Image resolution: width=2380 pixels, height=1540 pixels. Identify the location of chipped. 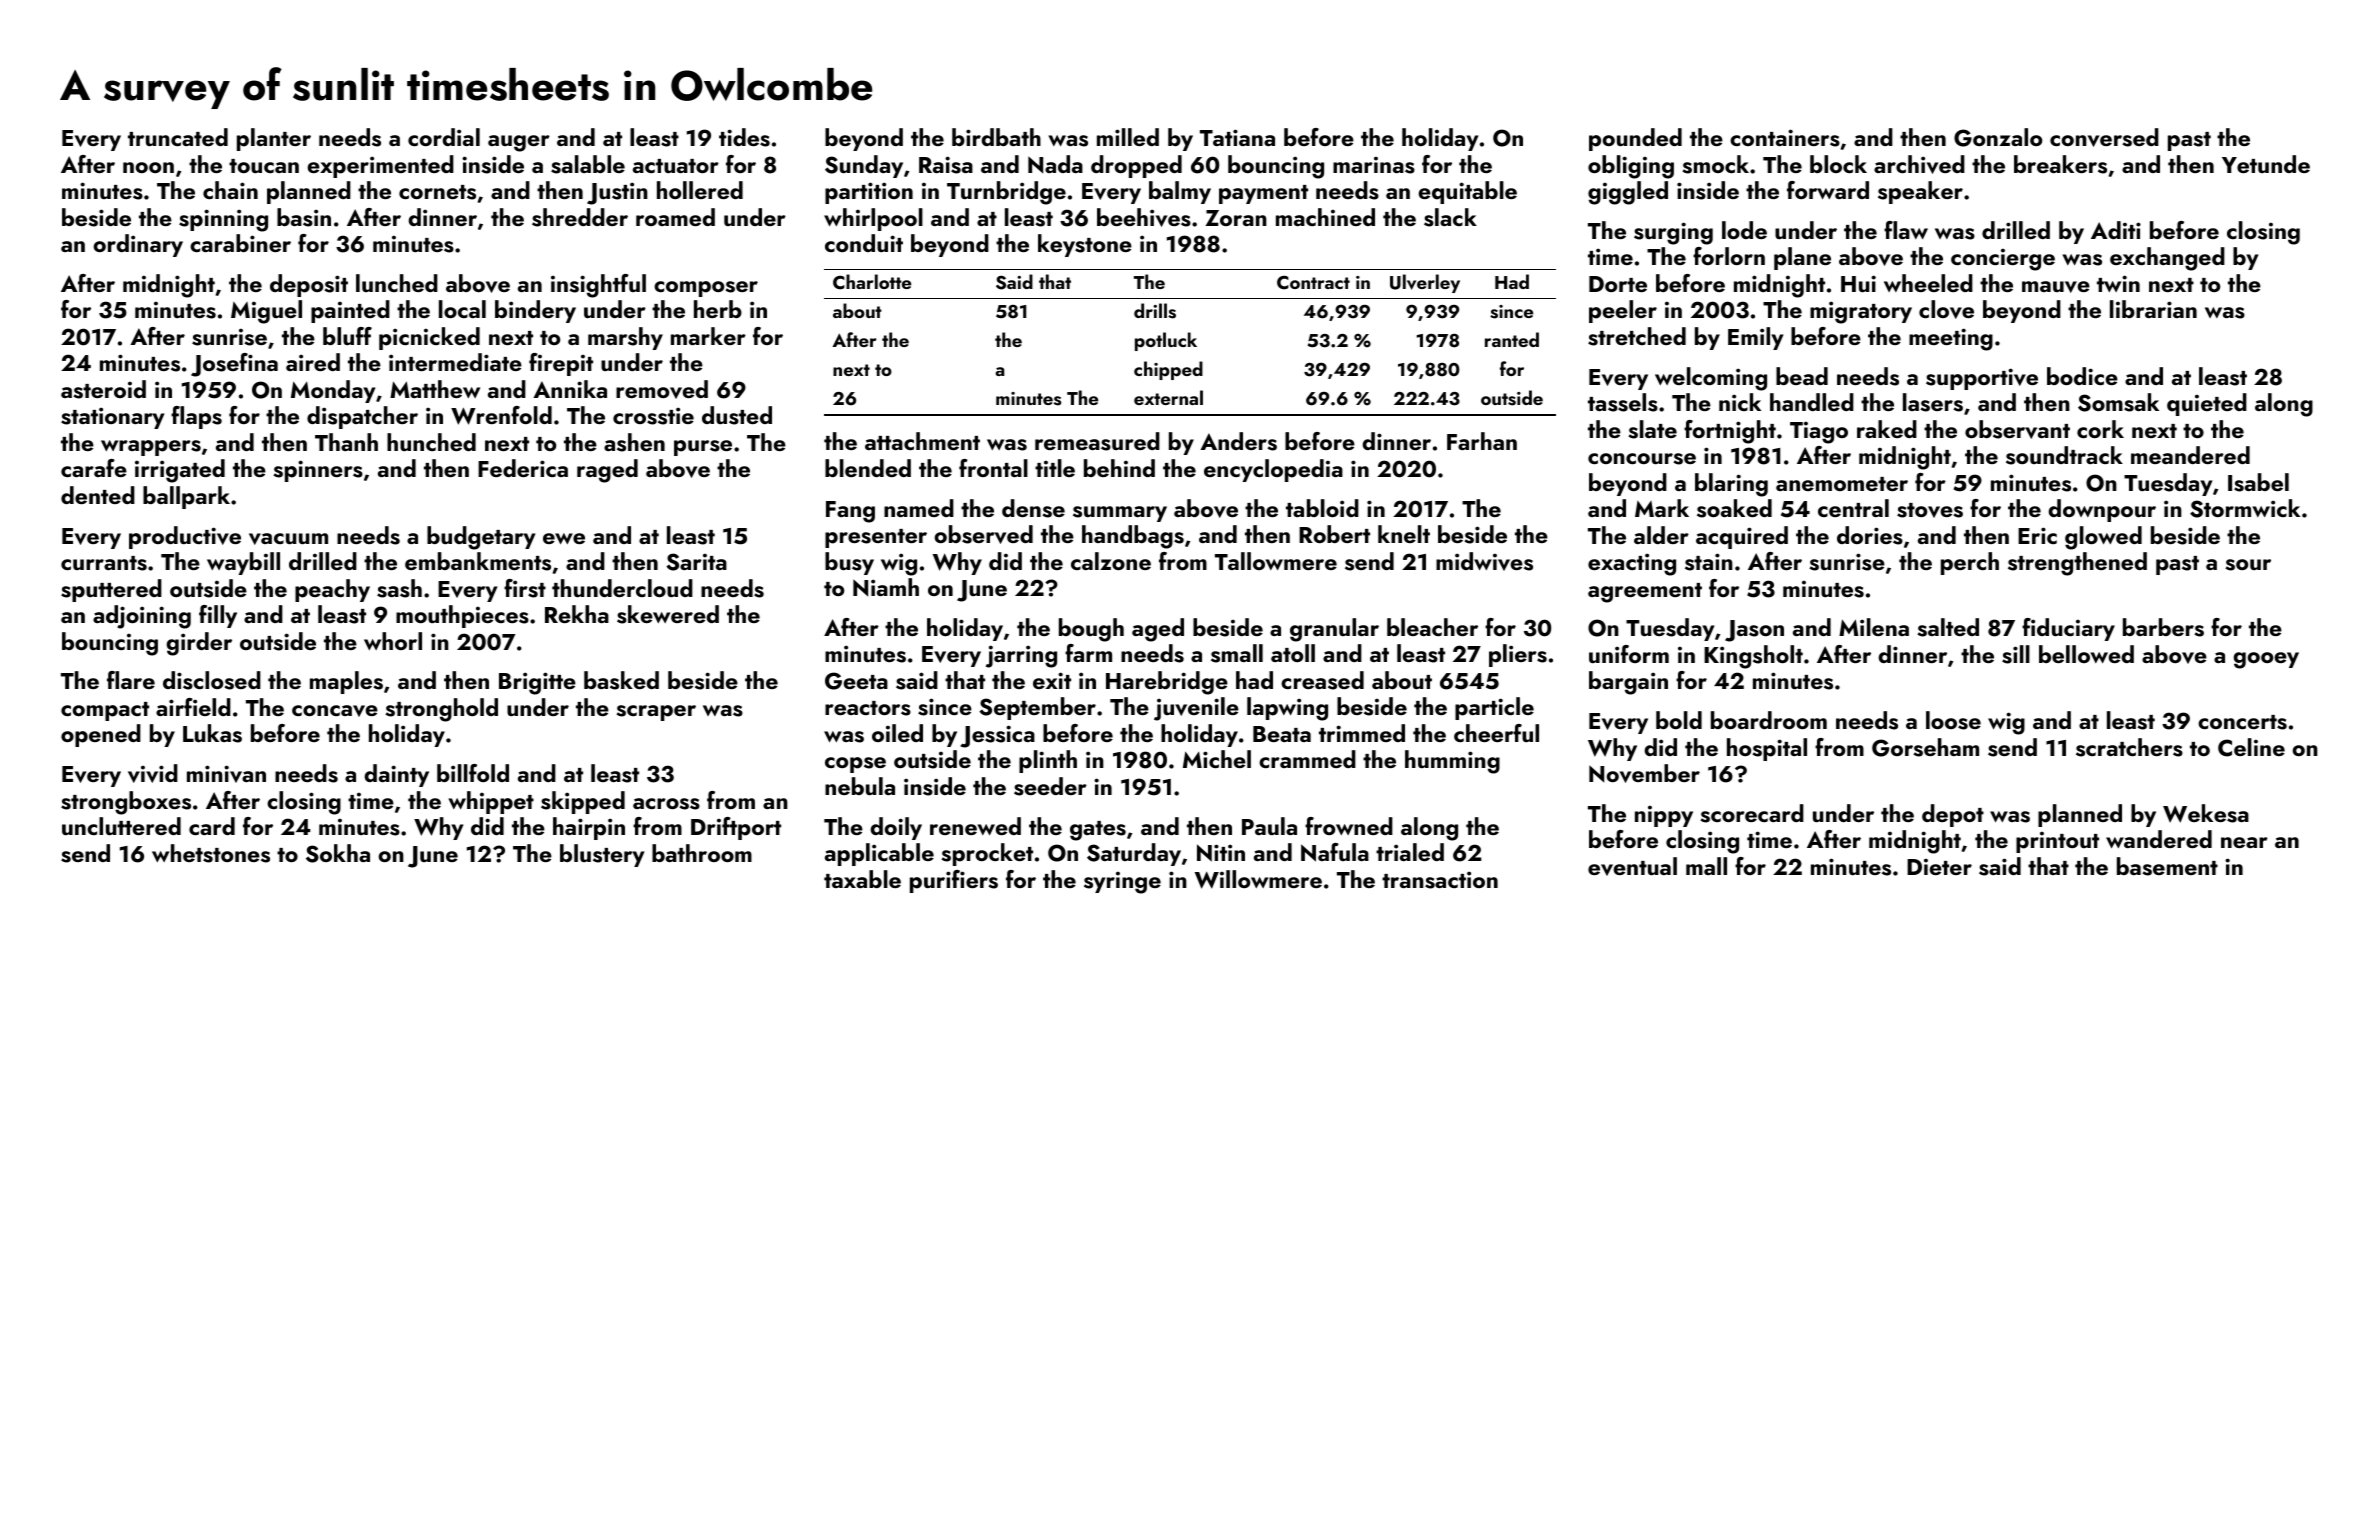
(1168, 370).
